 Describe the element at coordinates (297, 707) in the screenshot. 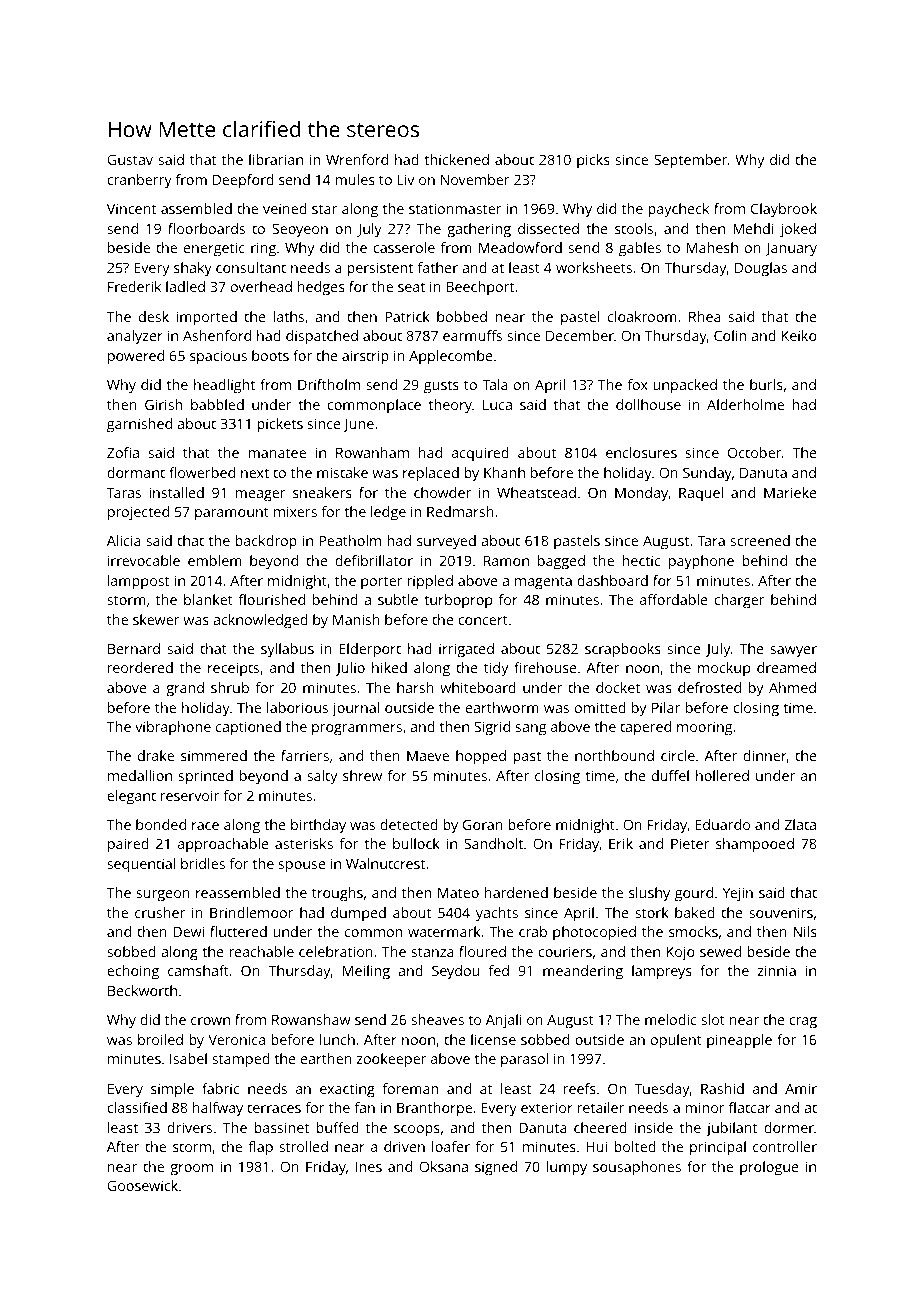

I see `laborious` at that location.
